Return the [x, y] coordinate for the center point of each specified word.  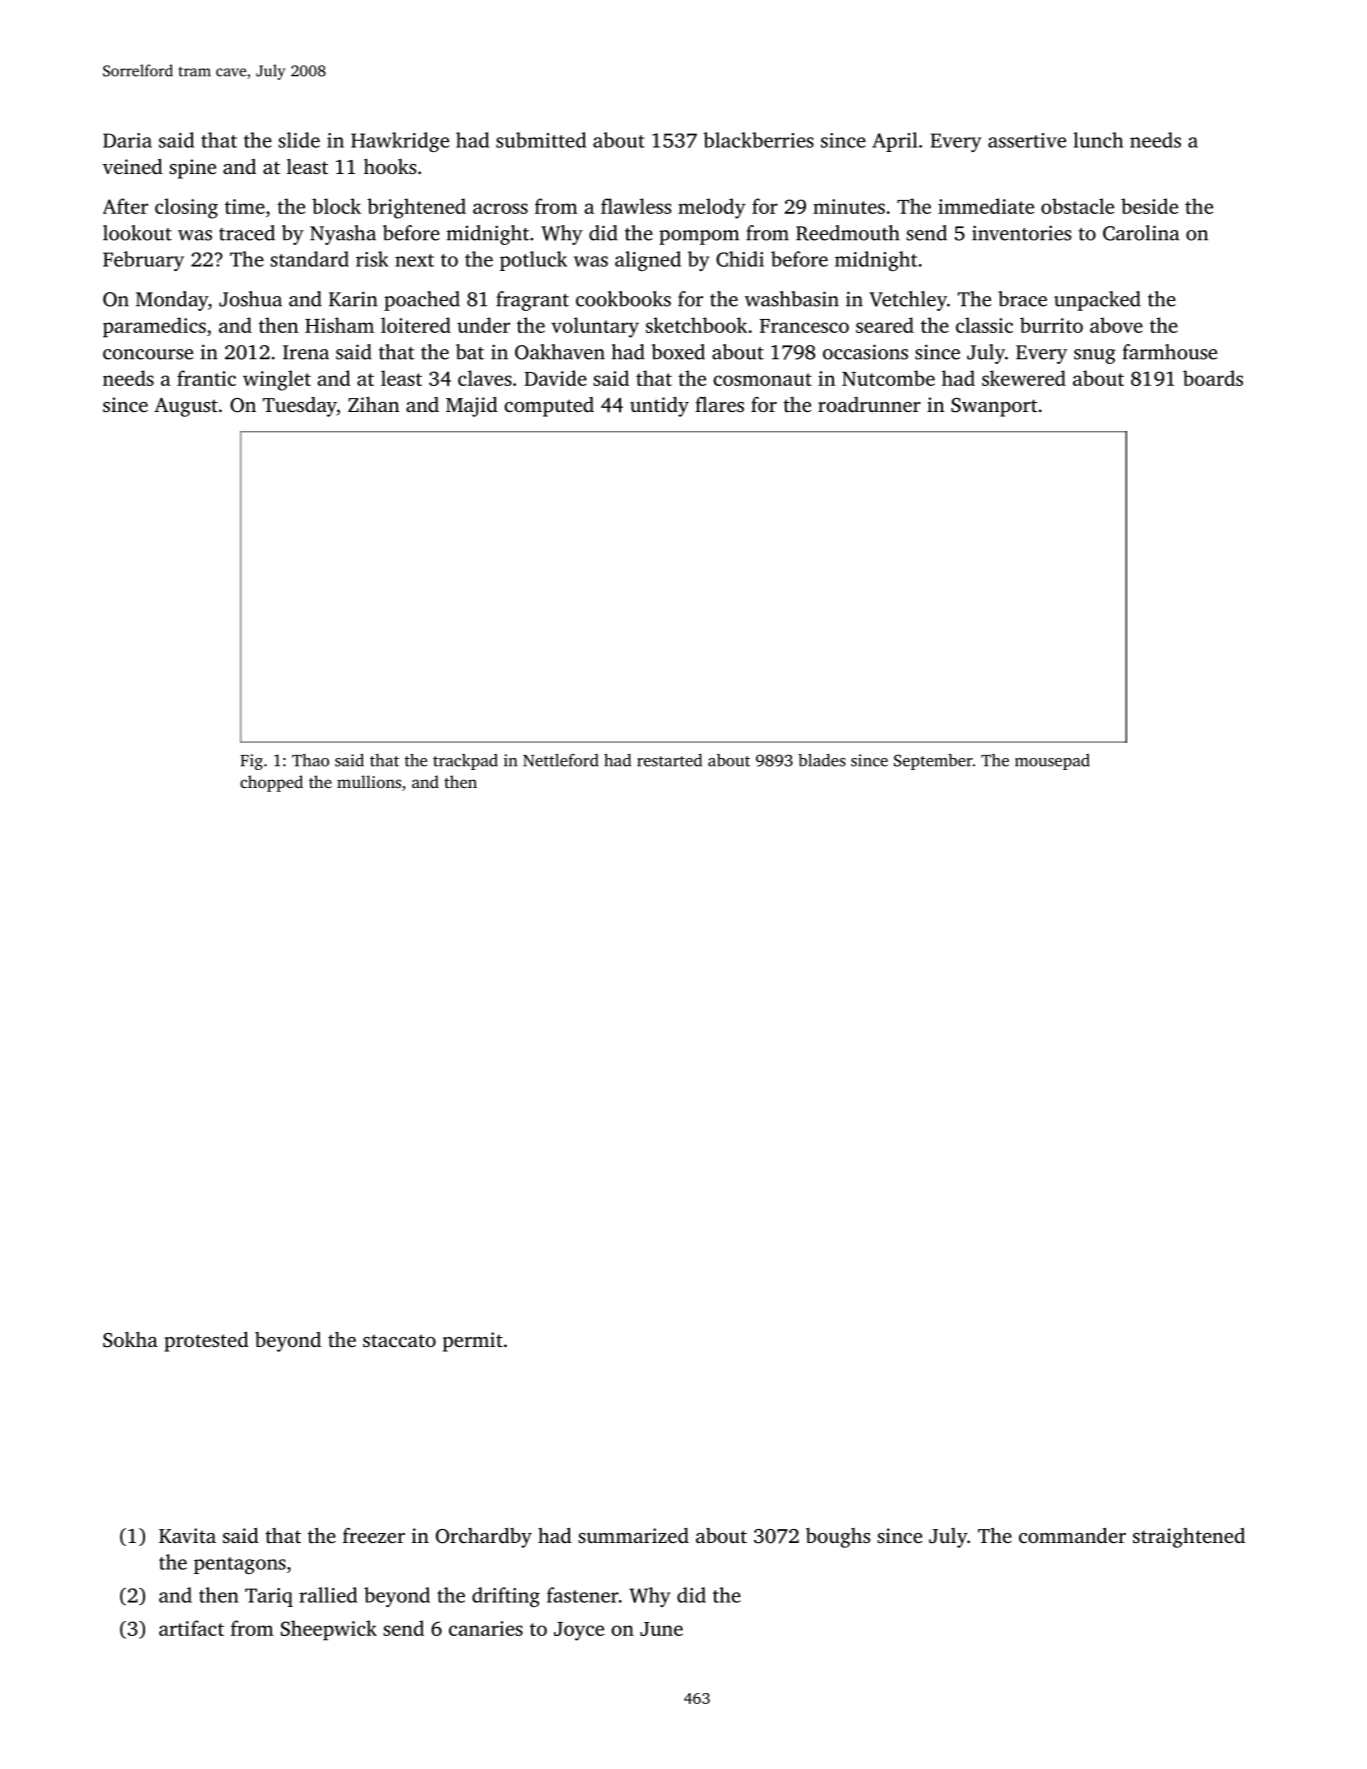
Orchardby [484, 1538]
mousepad [1052, 762]
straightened [1189, 1538]
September [933, 762]
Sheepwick [329, 1630]
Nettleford [561, 760]
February [143, 261]
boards [1213, 378]
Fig [251, 762]
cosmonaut [762, 379]
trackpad [465, 762]
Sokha [130, 1340]
